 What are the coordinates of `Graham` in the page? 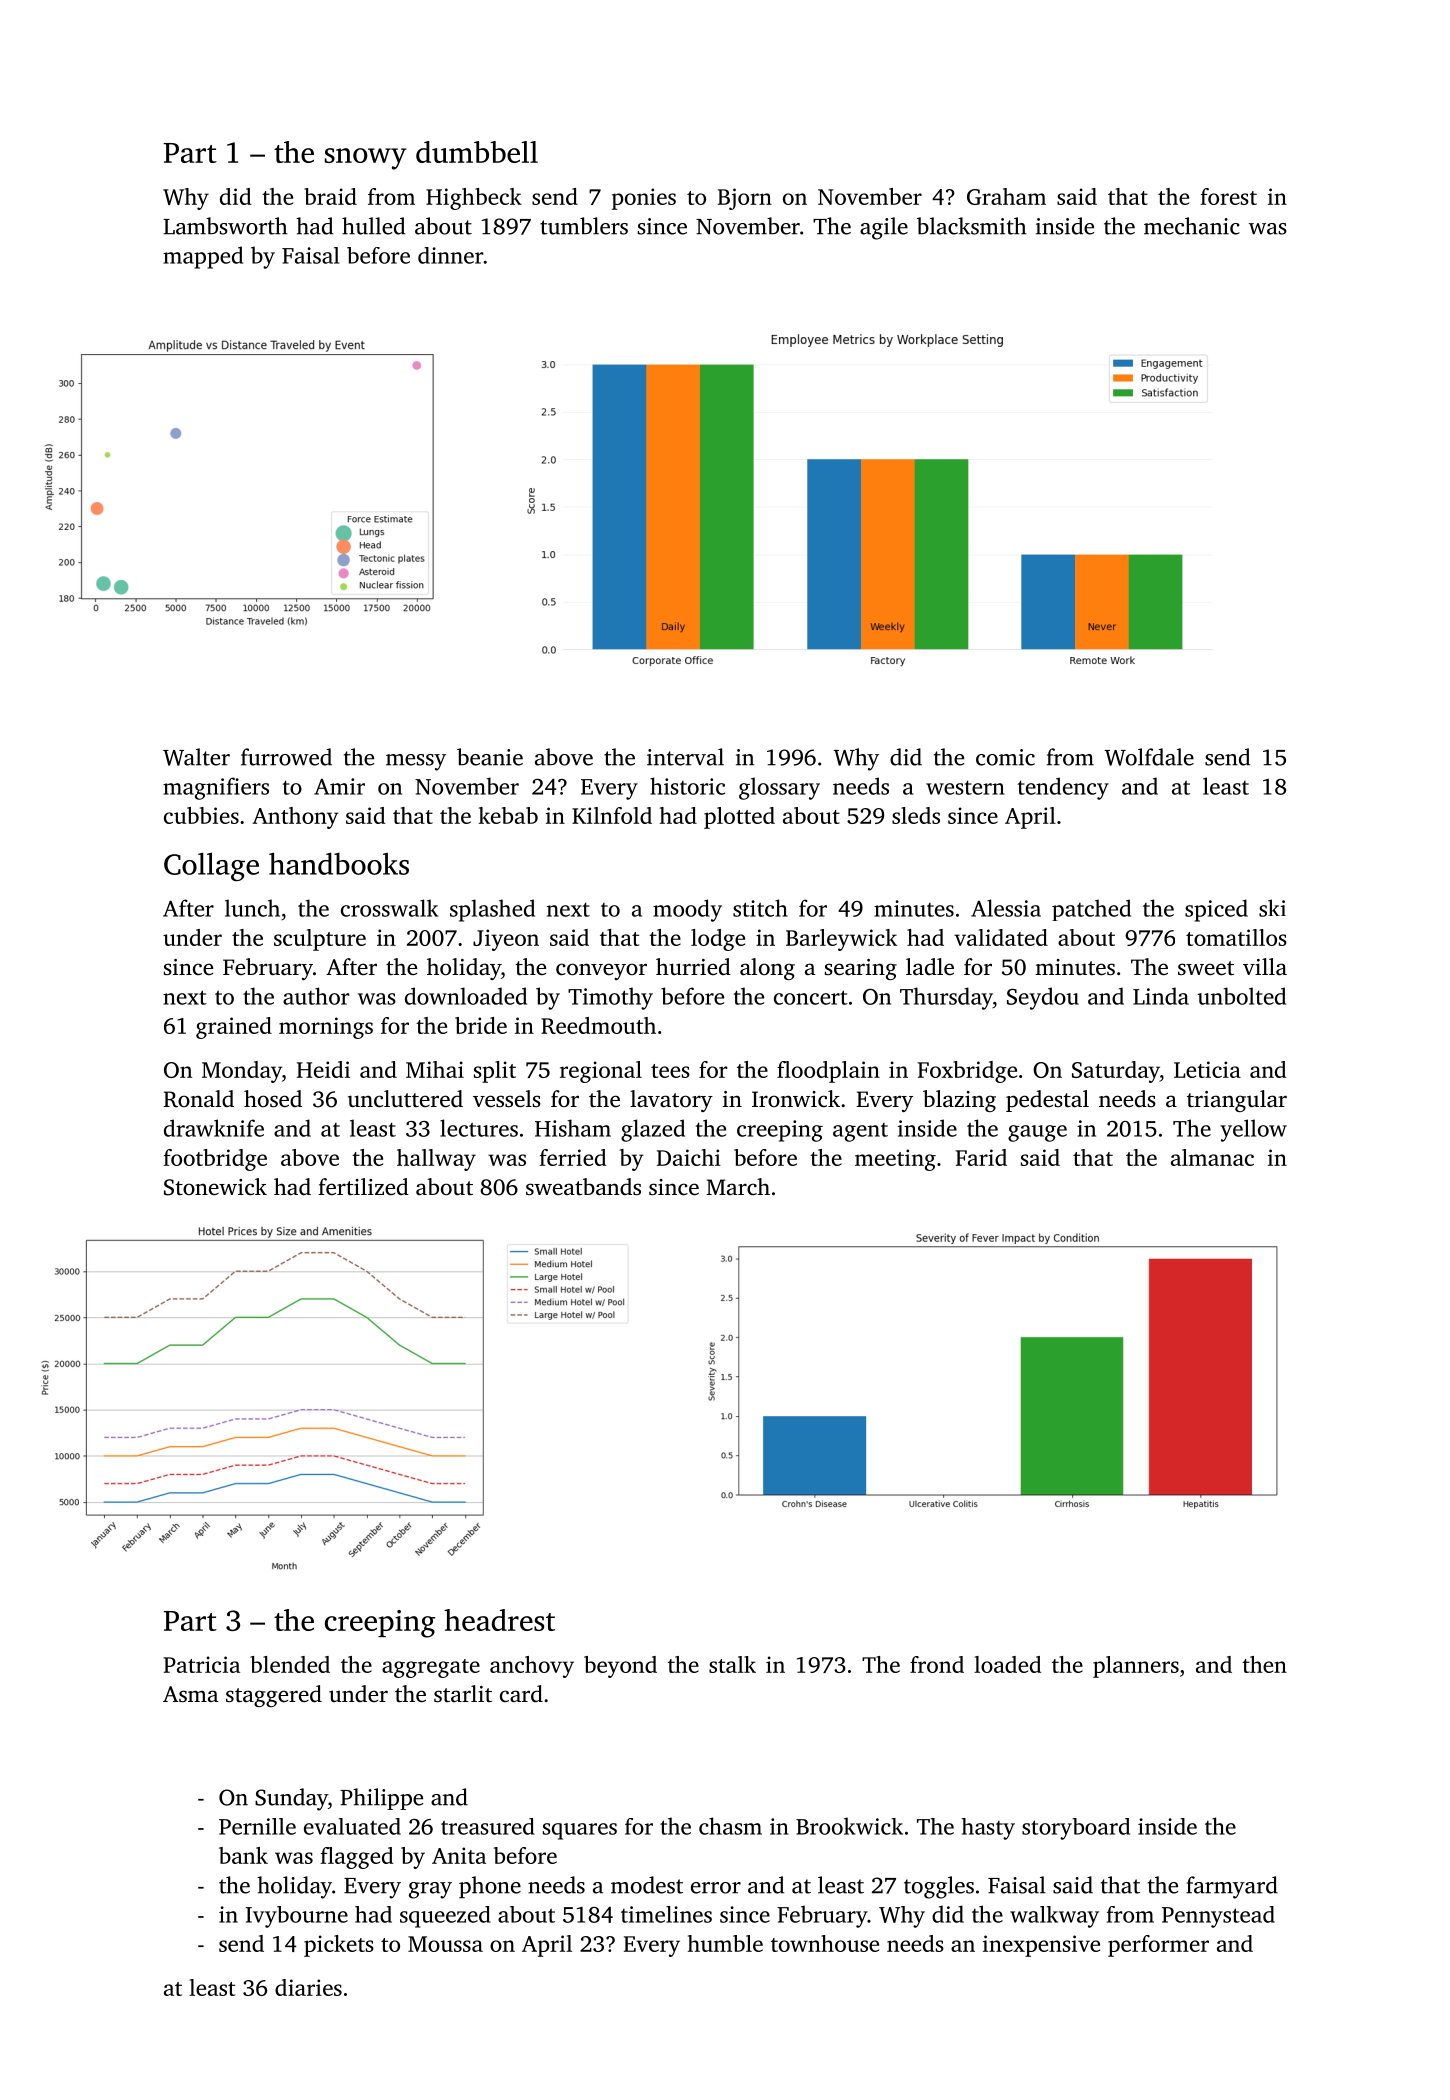 It's located at (1006, 196).
